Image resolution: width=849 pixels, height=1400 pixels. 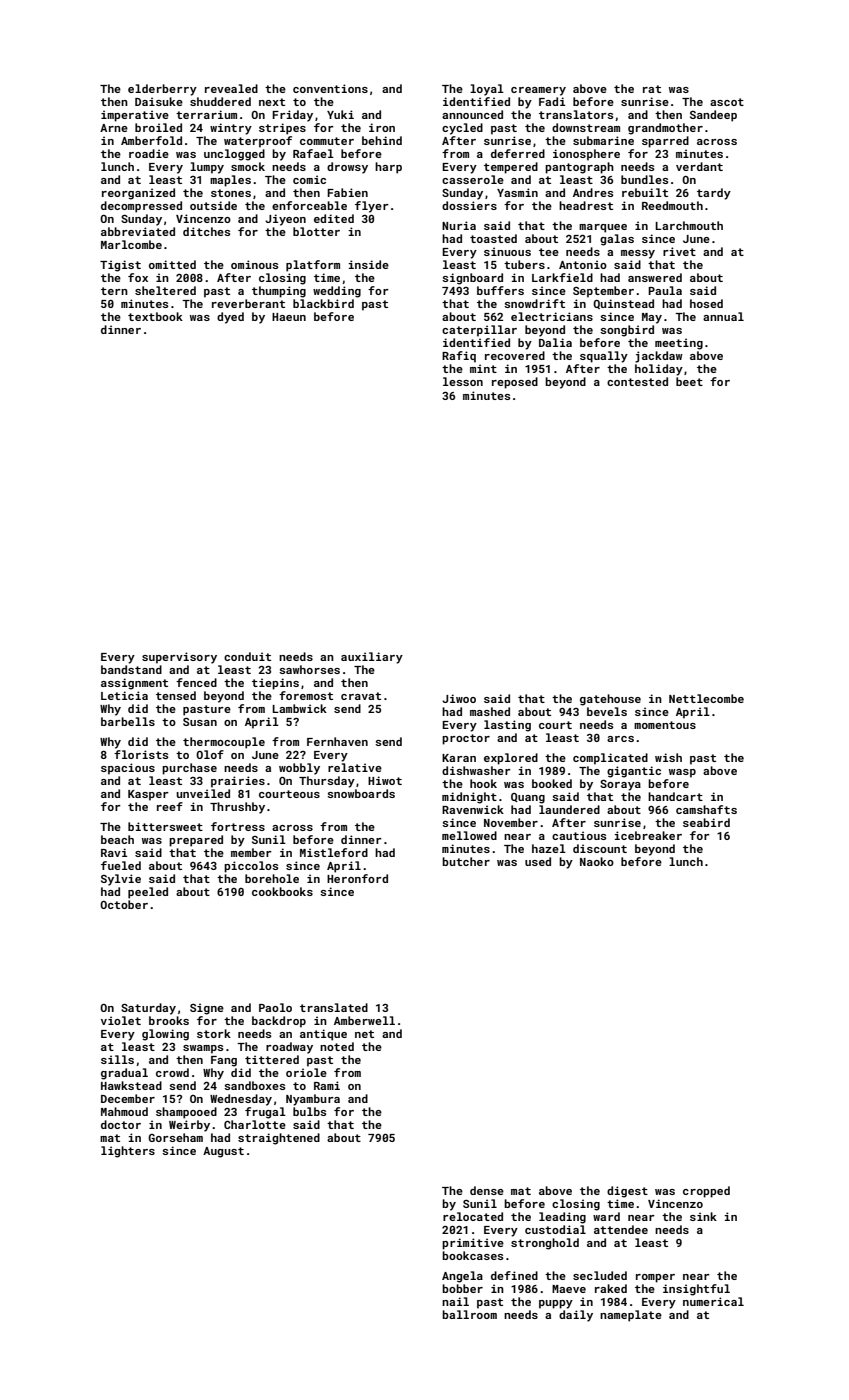 I want to click on August, so click(x=223, y=1152).
